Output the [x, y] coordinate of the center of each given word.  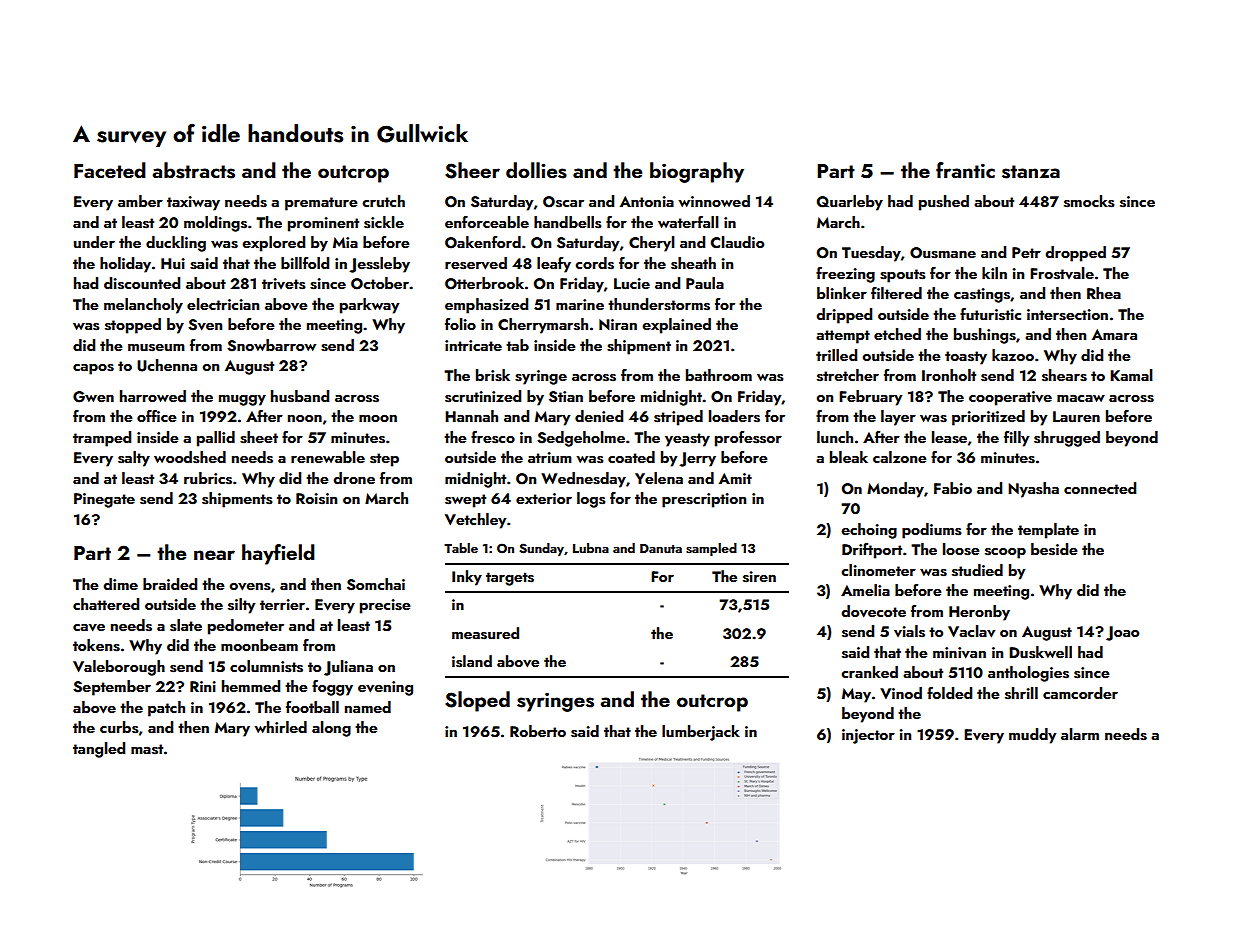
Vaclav [971, 631]
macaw [1081, 398]
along [331, 729]
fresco [493, 437]
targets [510, 579]
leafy [554, 265]
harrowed [153, 396]
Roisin [316, 499]
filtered [896, 293]
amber [140, 201]
